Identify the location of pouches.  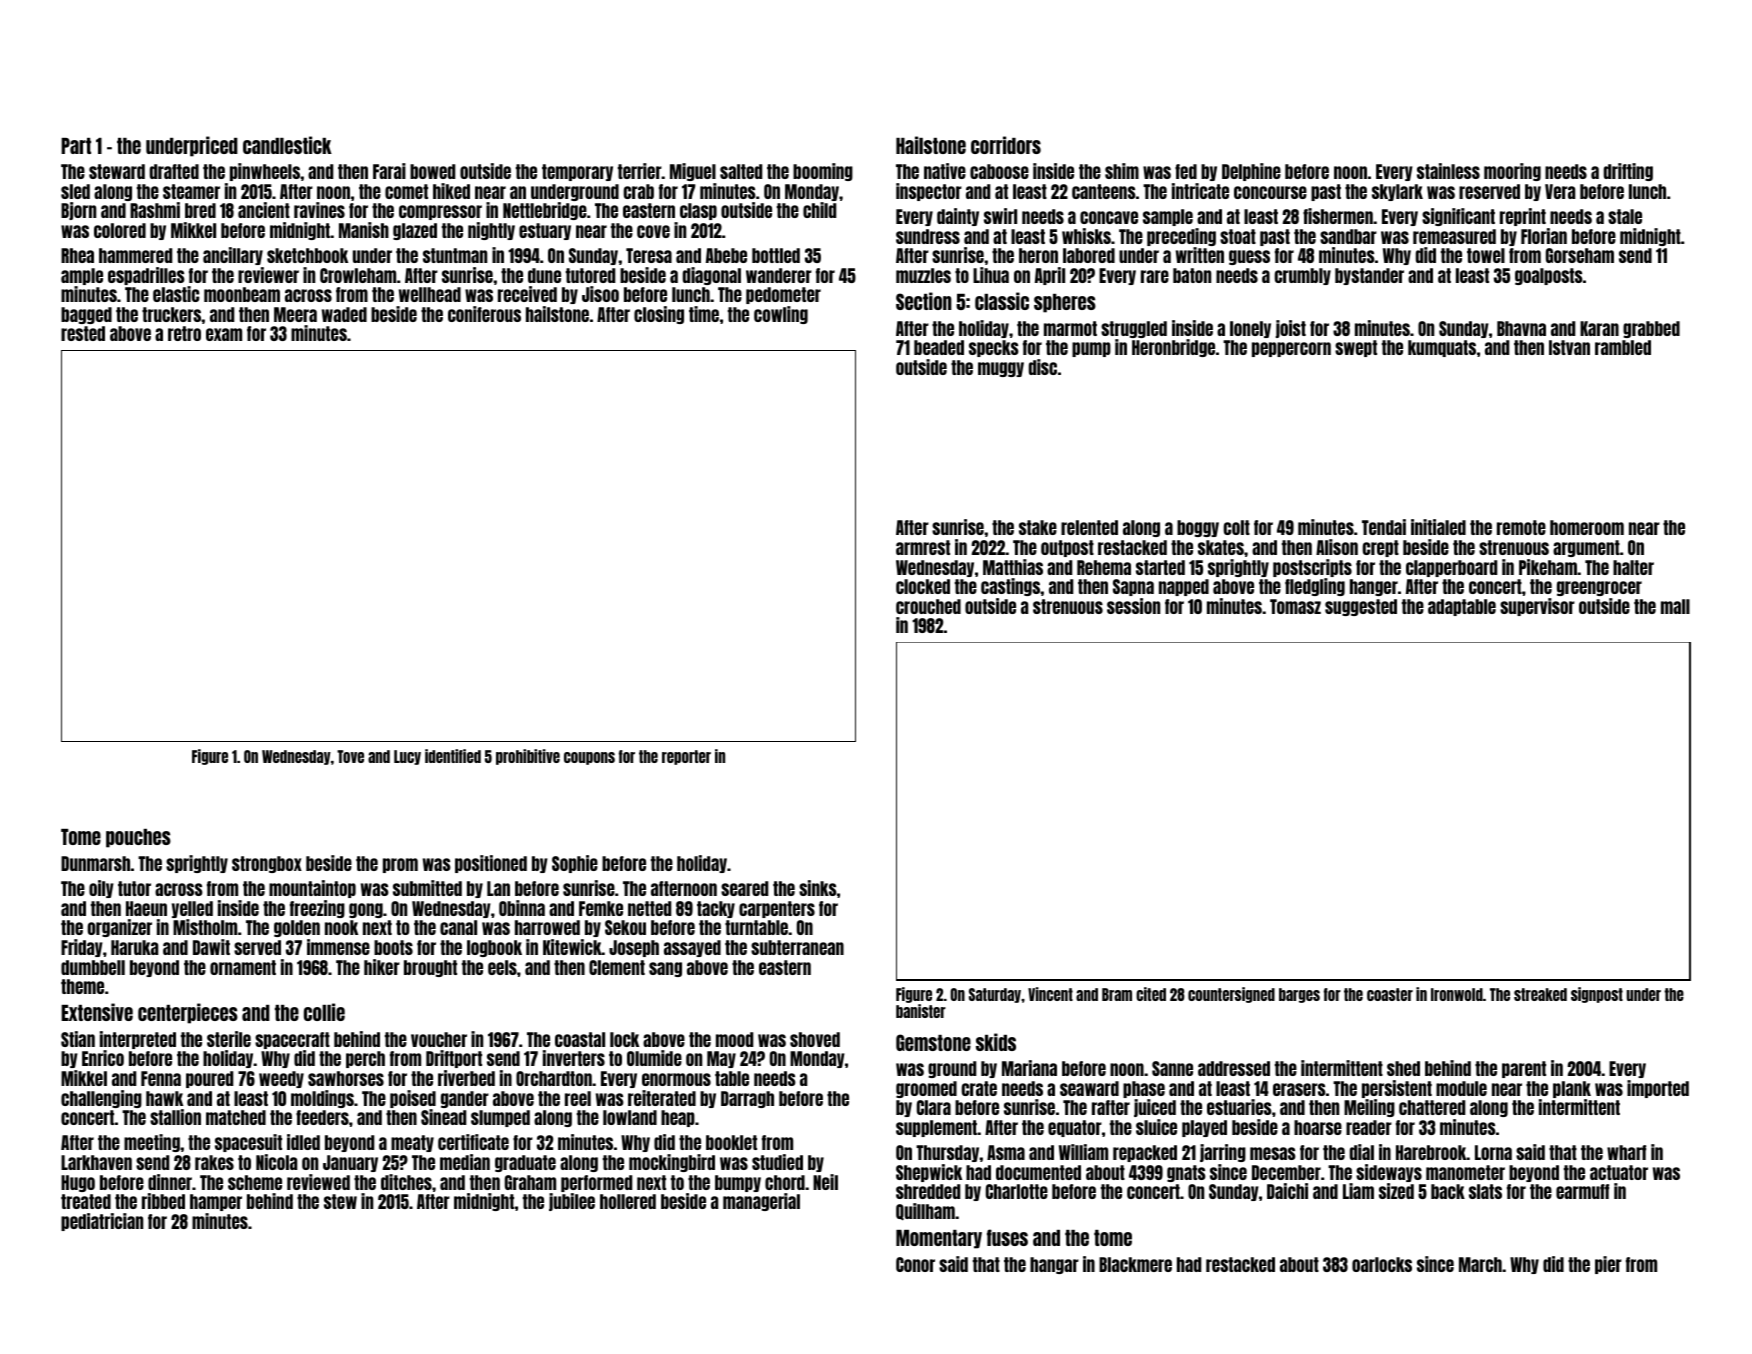
(138, 838).
